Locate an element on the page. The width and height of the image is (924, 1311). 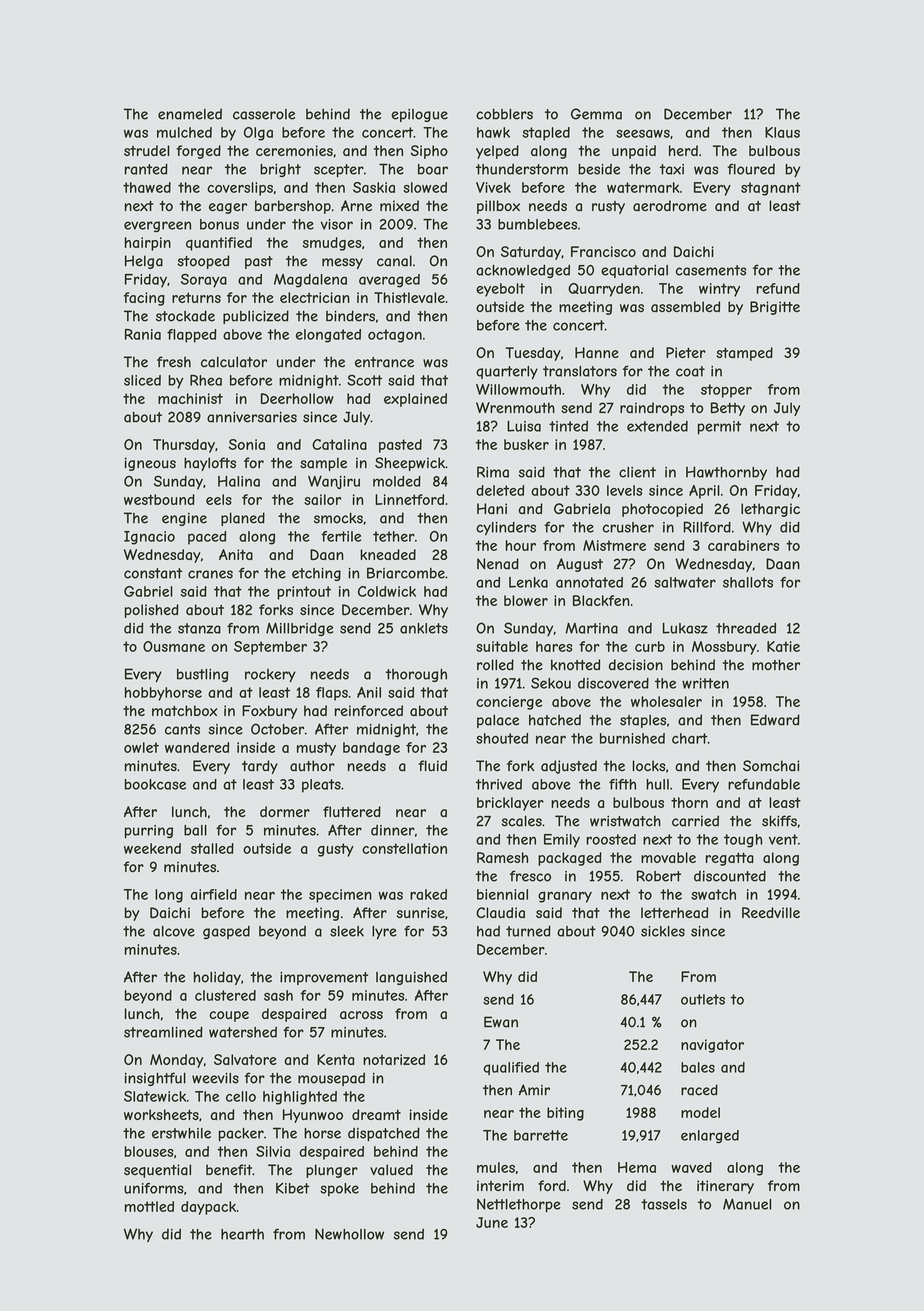
igneous is located at coordinates (150, 464).
